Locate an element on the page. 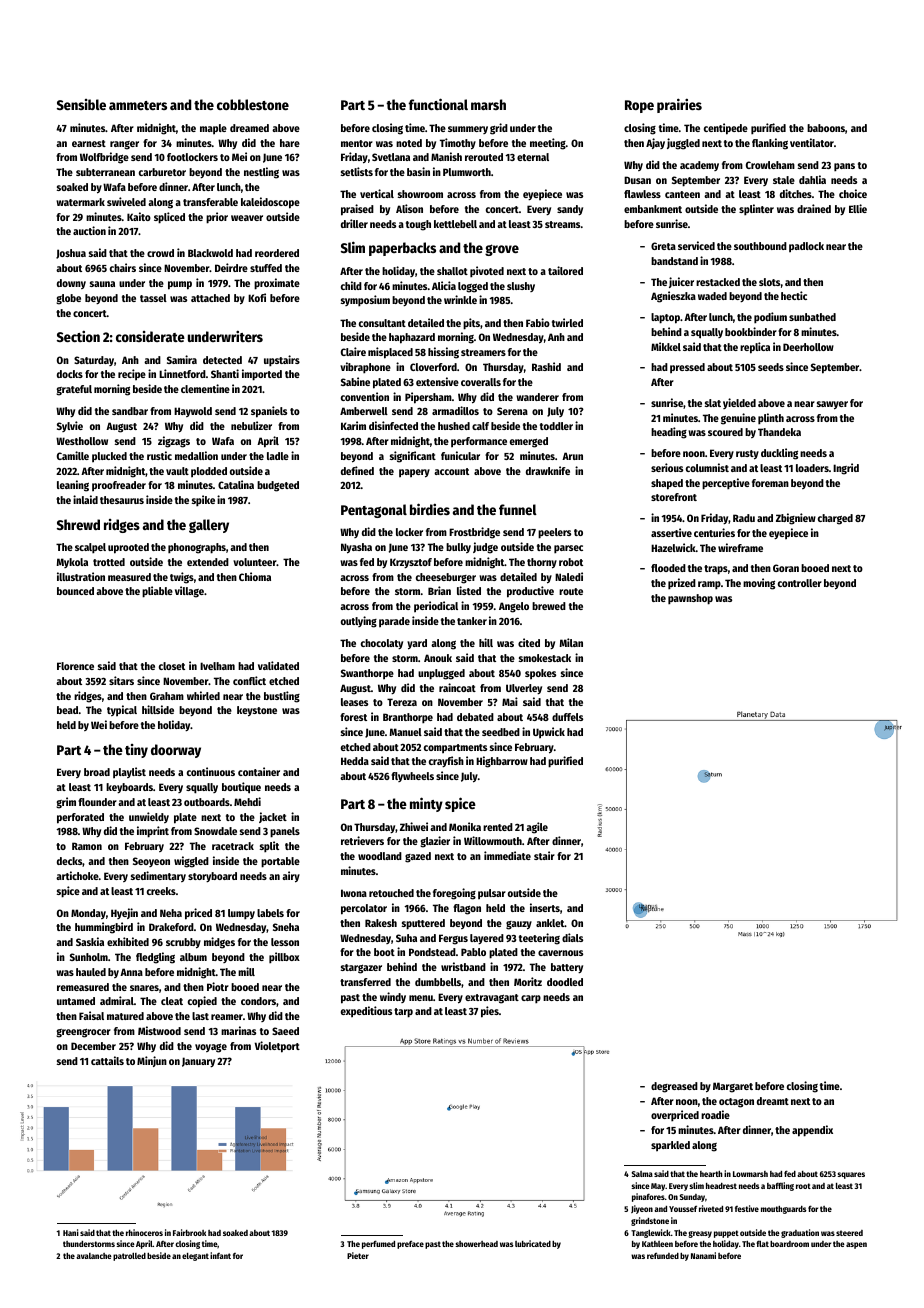  Margaret is located at coordinates (733, 1087).
